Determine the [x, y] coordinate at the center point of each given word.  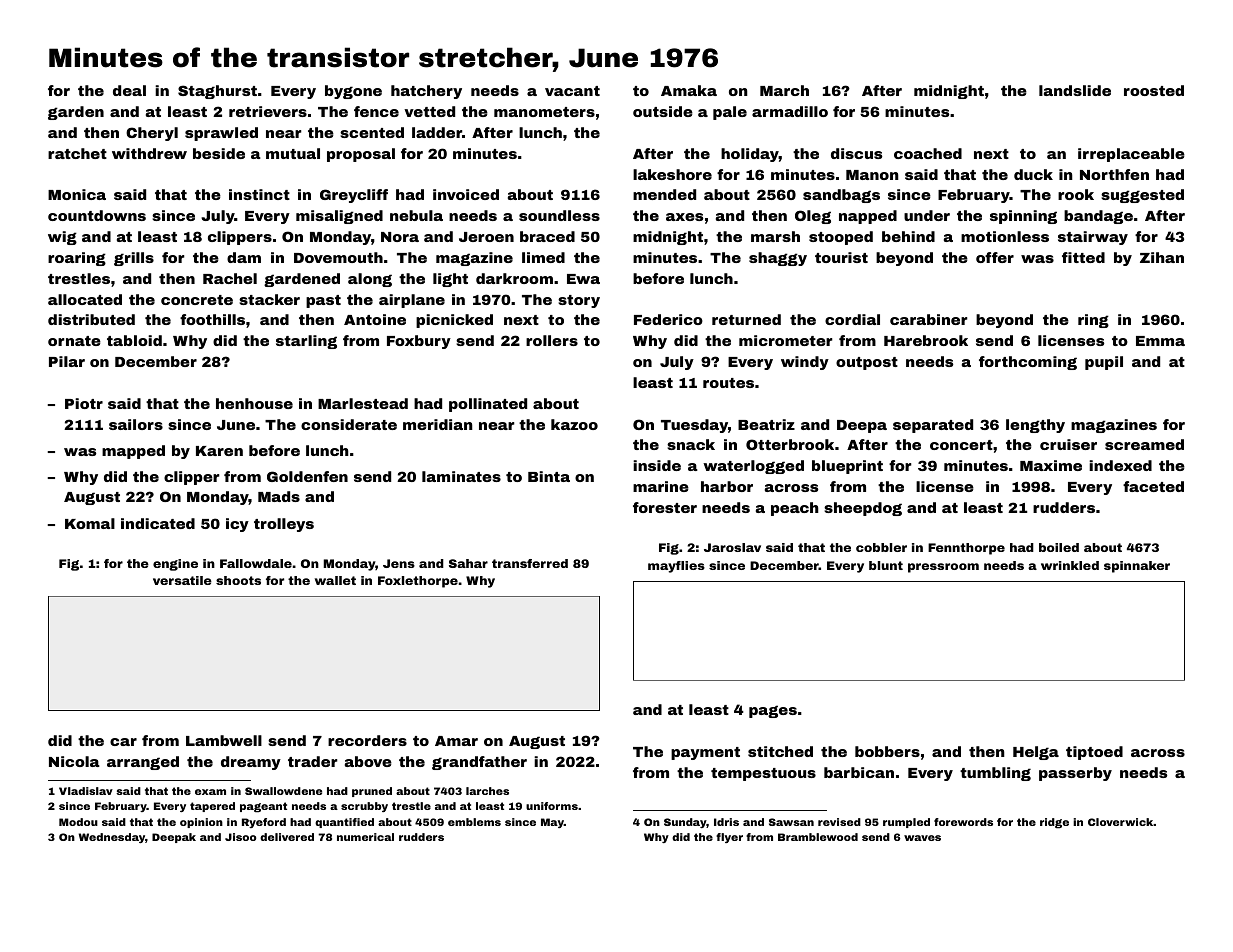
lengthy [1035, 426]
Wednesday [112, 838]
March [784, 90]
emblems [474, 822]
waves [922, 838]
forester [665, 507]
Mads [279, 496]
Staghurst [217, 92]
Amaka [689, 90]
